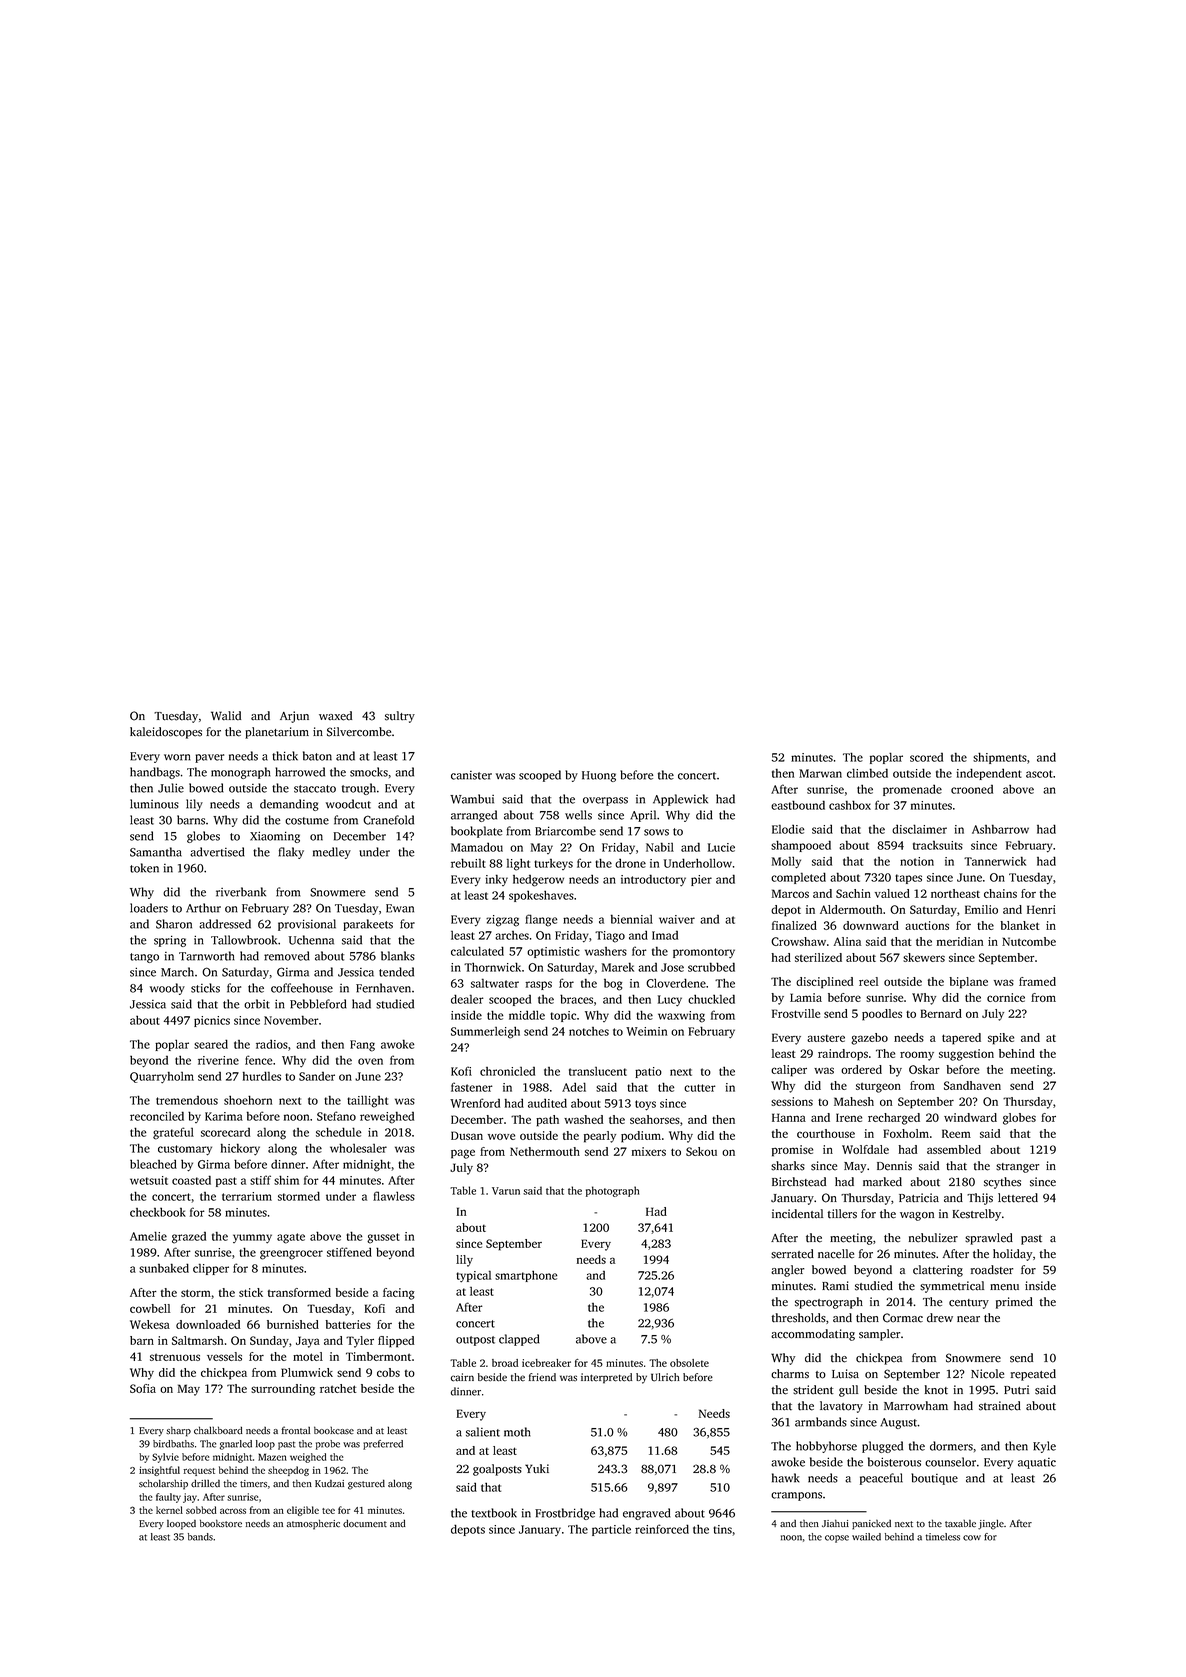  I want to click on across, so click(233, 1511).
